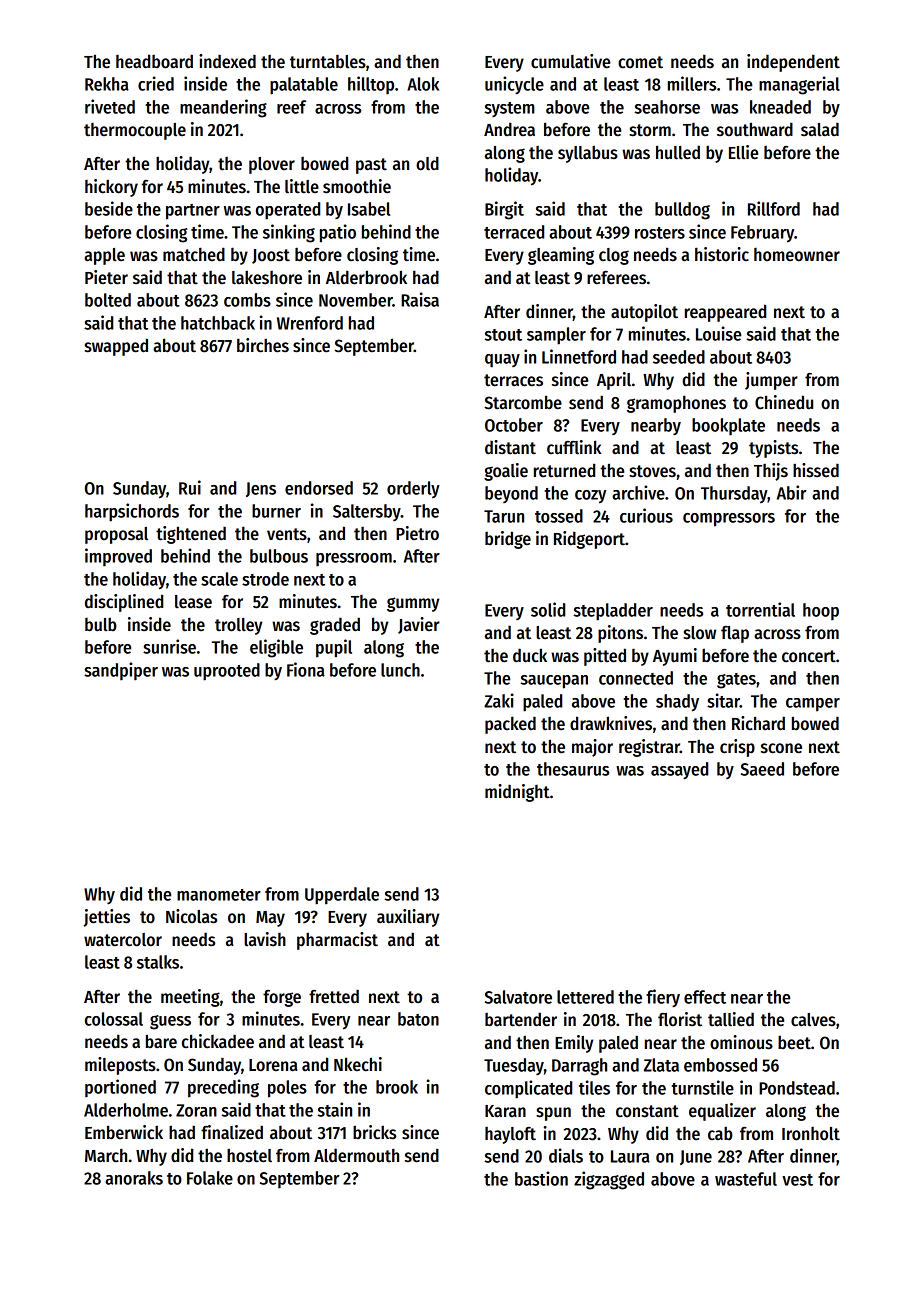 Image resolution: width=924 pixels, height=1314 pixels. I want to click on harpsichords, so click(132, 512).
